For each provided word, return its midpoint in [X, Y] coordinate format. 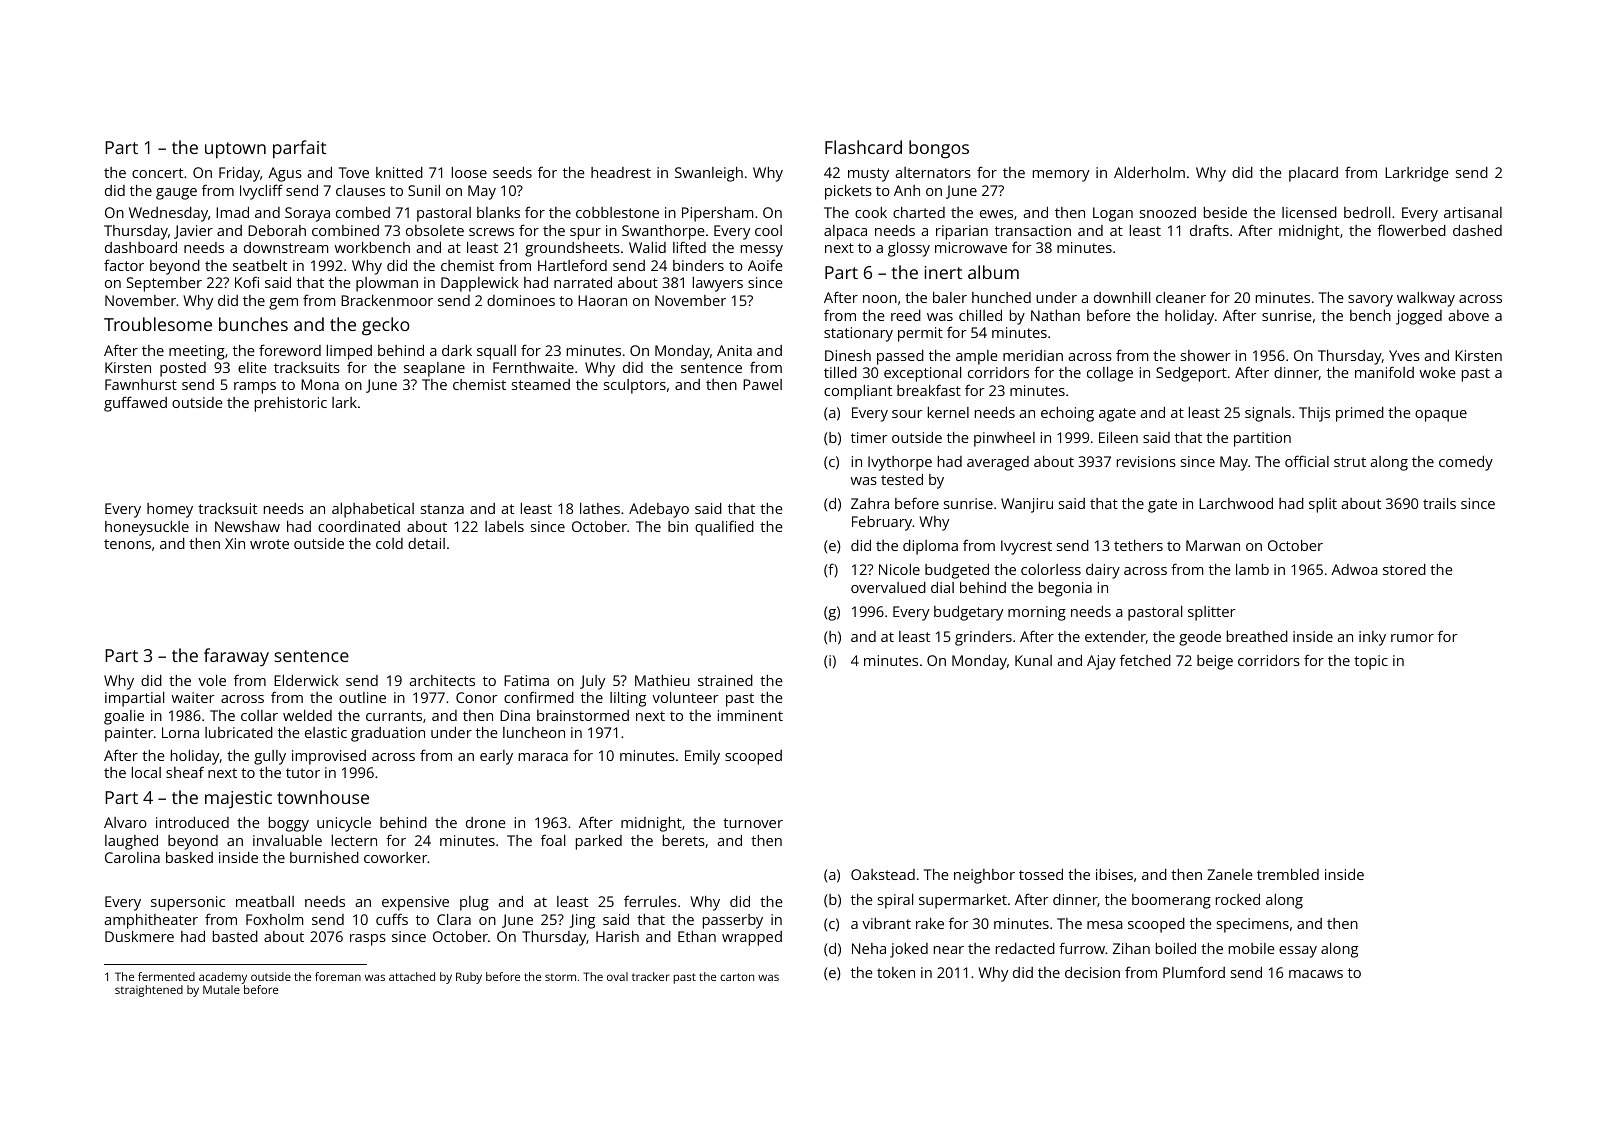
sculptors [635, 386]
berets [684, 840]
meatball [265, 901]
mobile [1252, 948]
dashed [1477, 230]
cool [768, 230]
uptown [235, 150]
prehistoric [291, 404]
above [1469, 315]
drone [486, 822]
